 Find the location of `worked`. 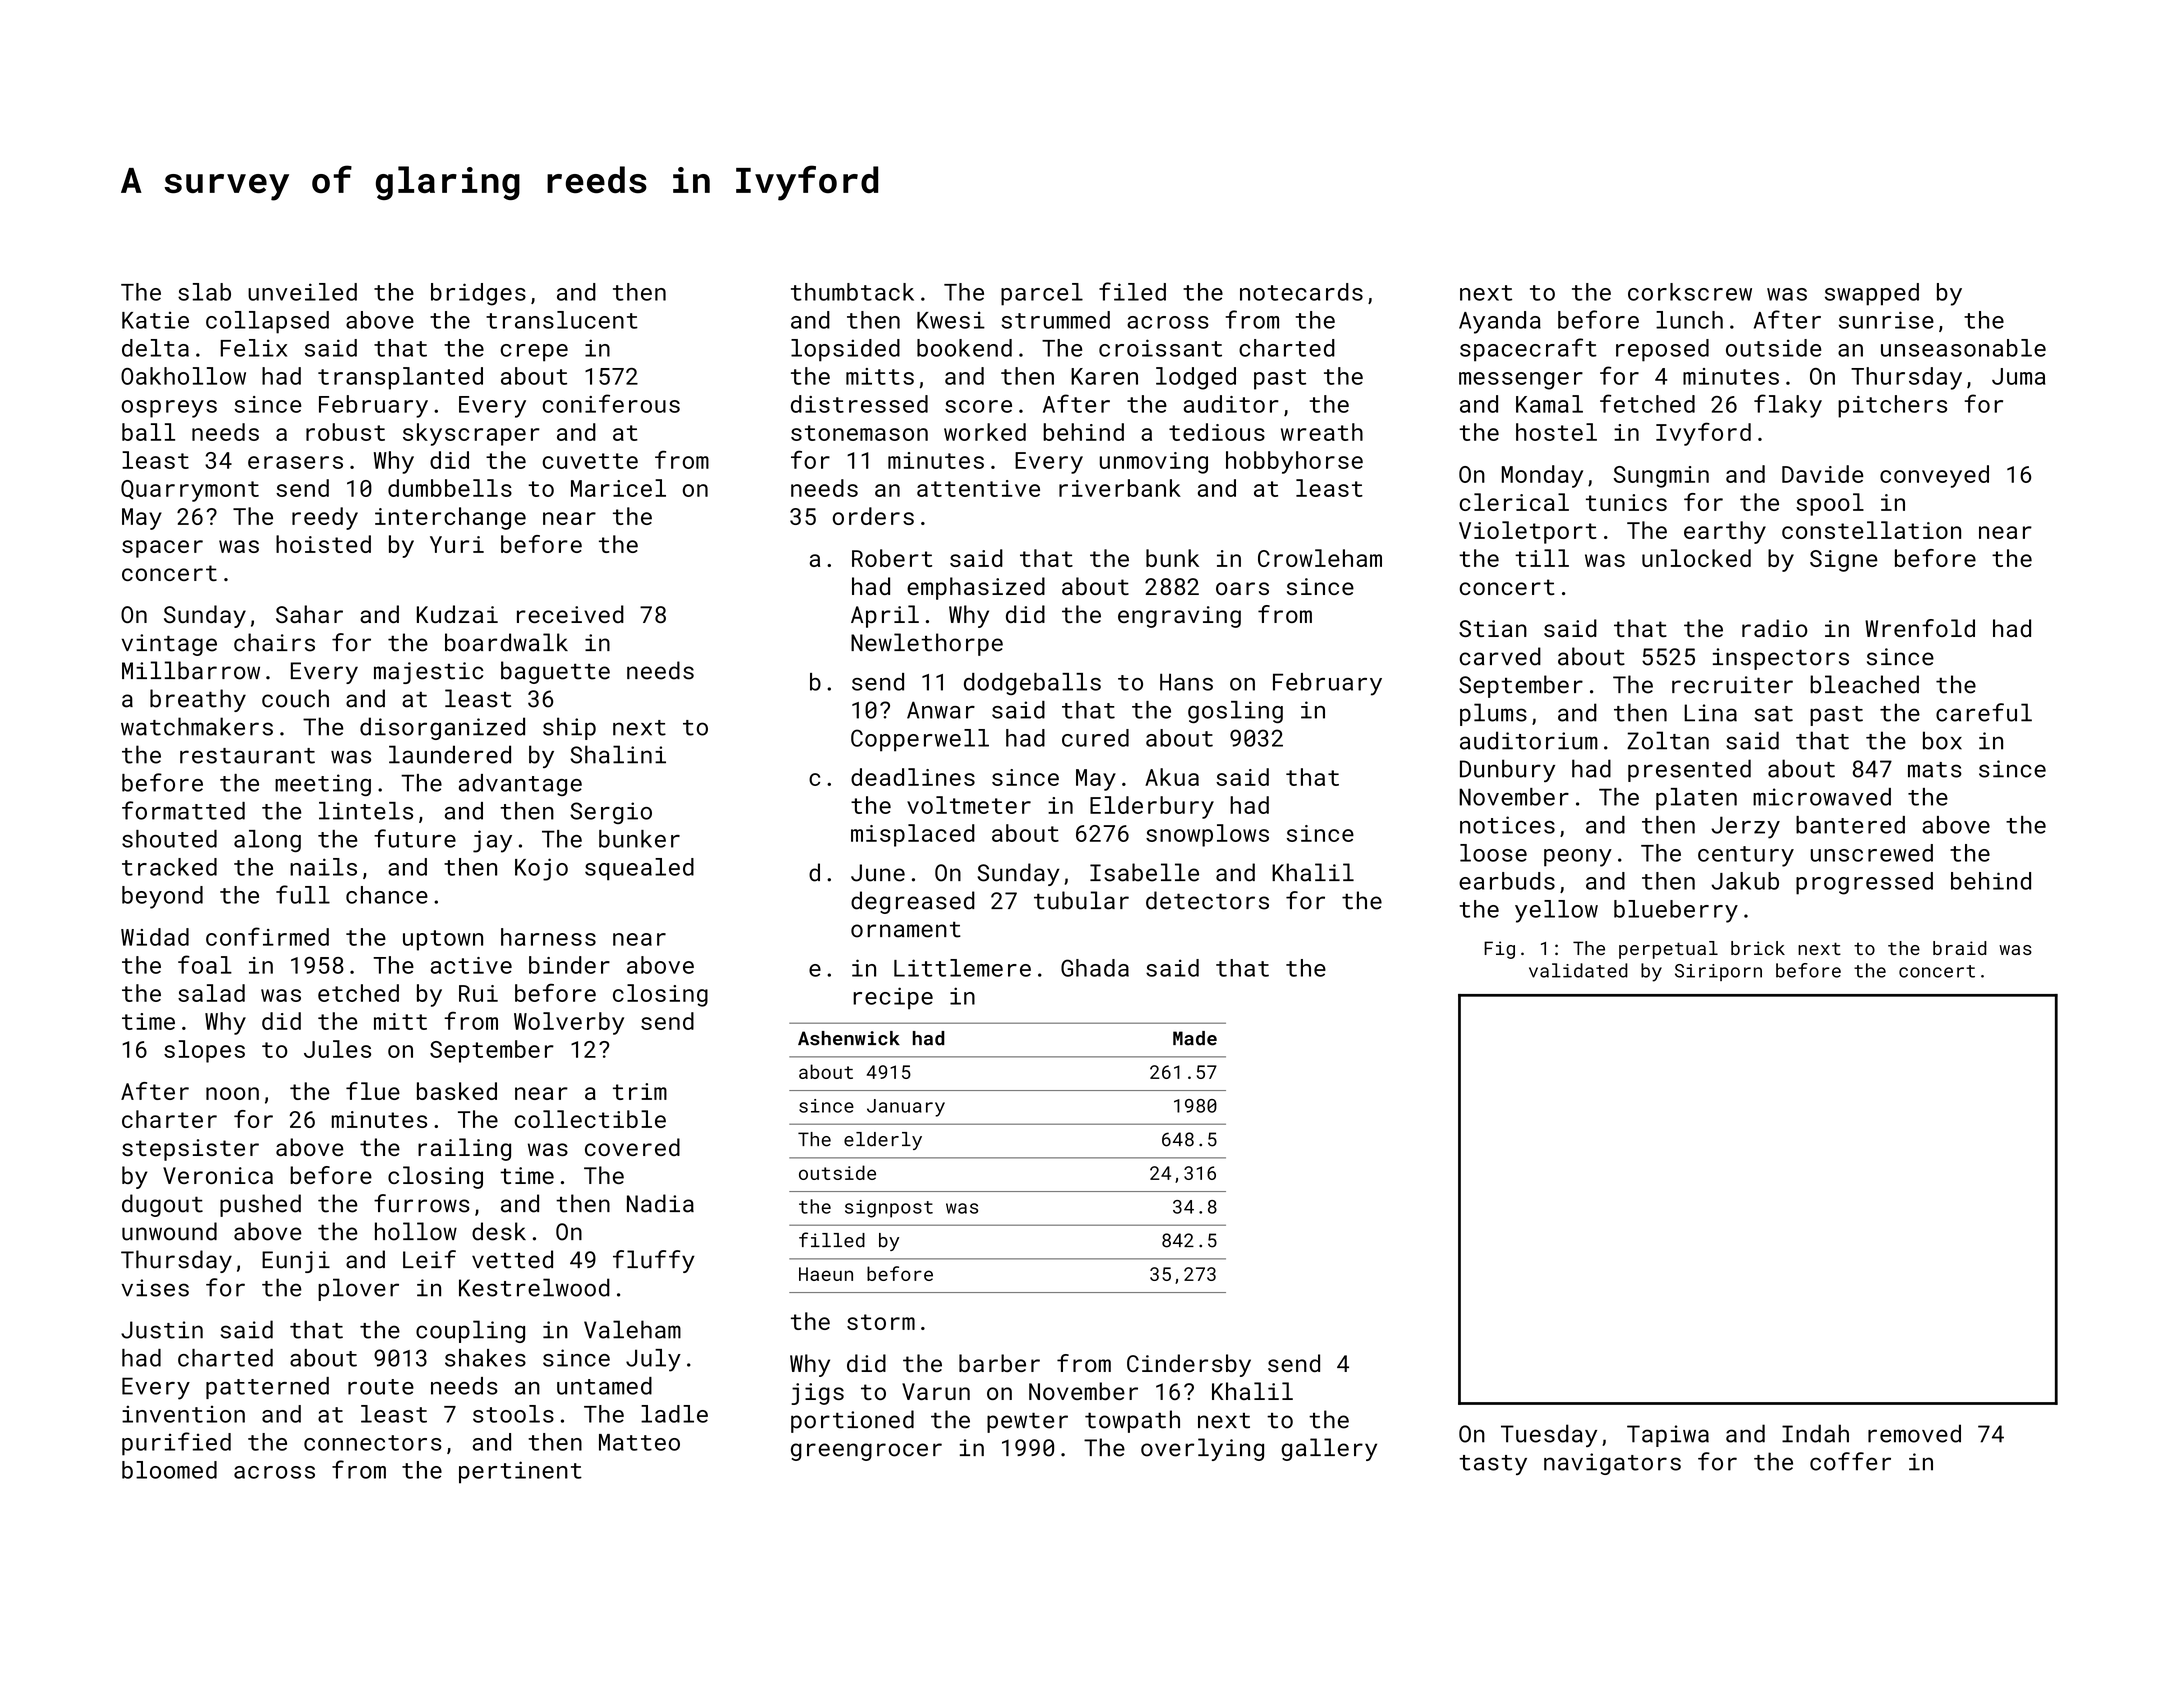

worked is located at coordinates (985, 432).
